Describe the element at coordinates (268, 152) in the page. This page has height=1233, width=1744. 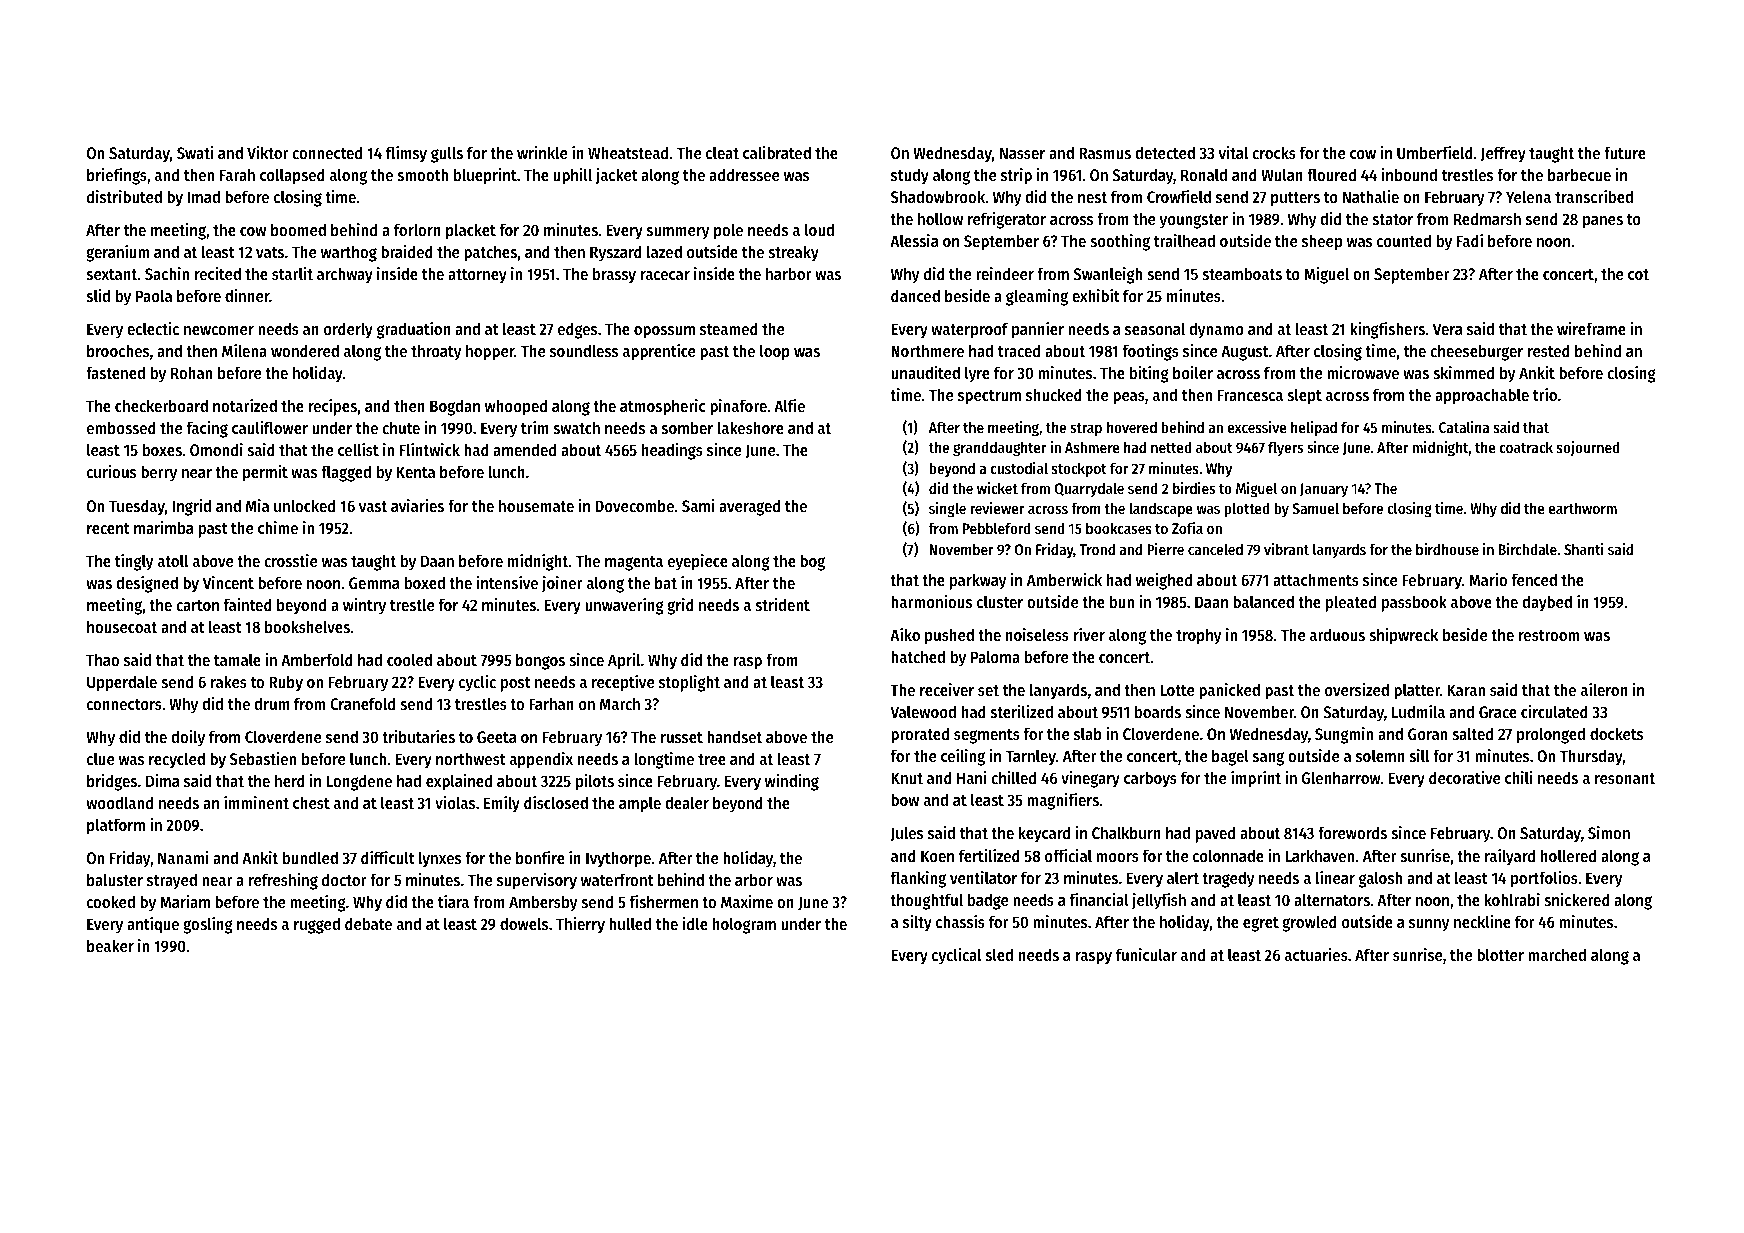
I see `Viktor` at that location.
